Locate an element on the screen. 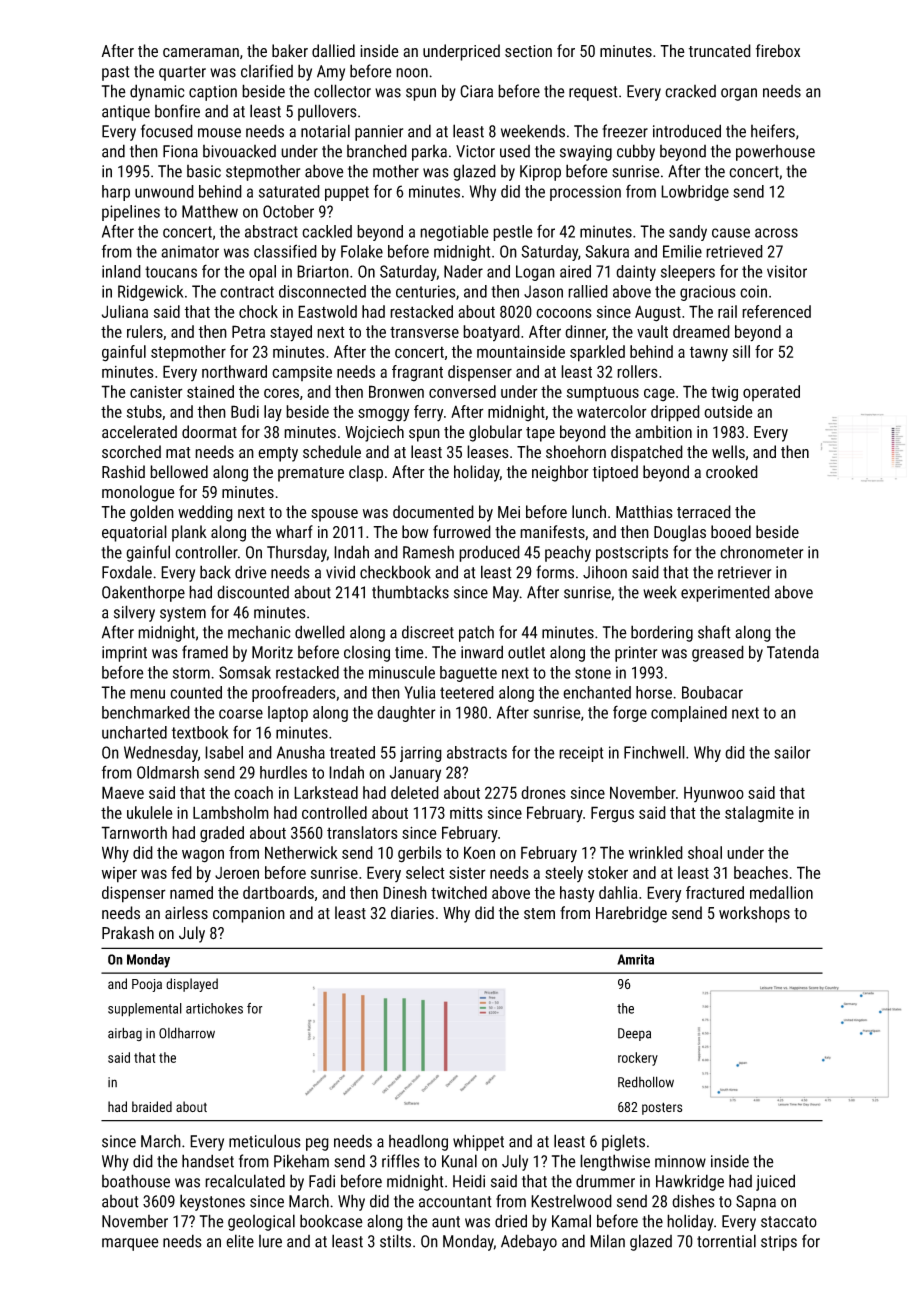 This screenshot has height=1308, width=924. controller is located at coordinates (206, 552).
